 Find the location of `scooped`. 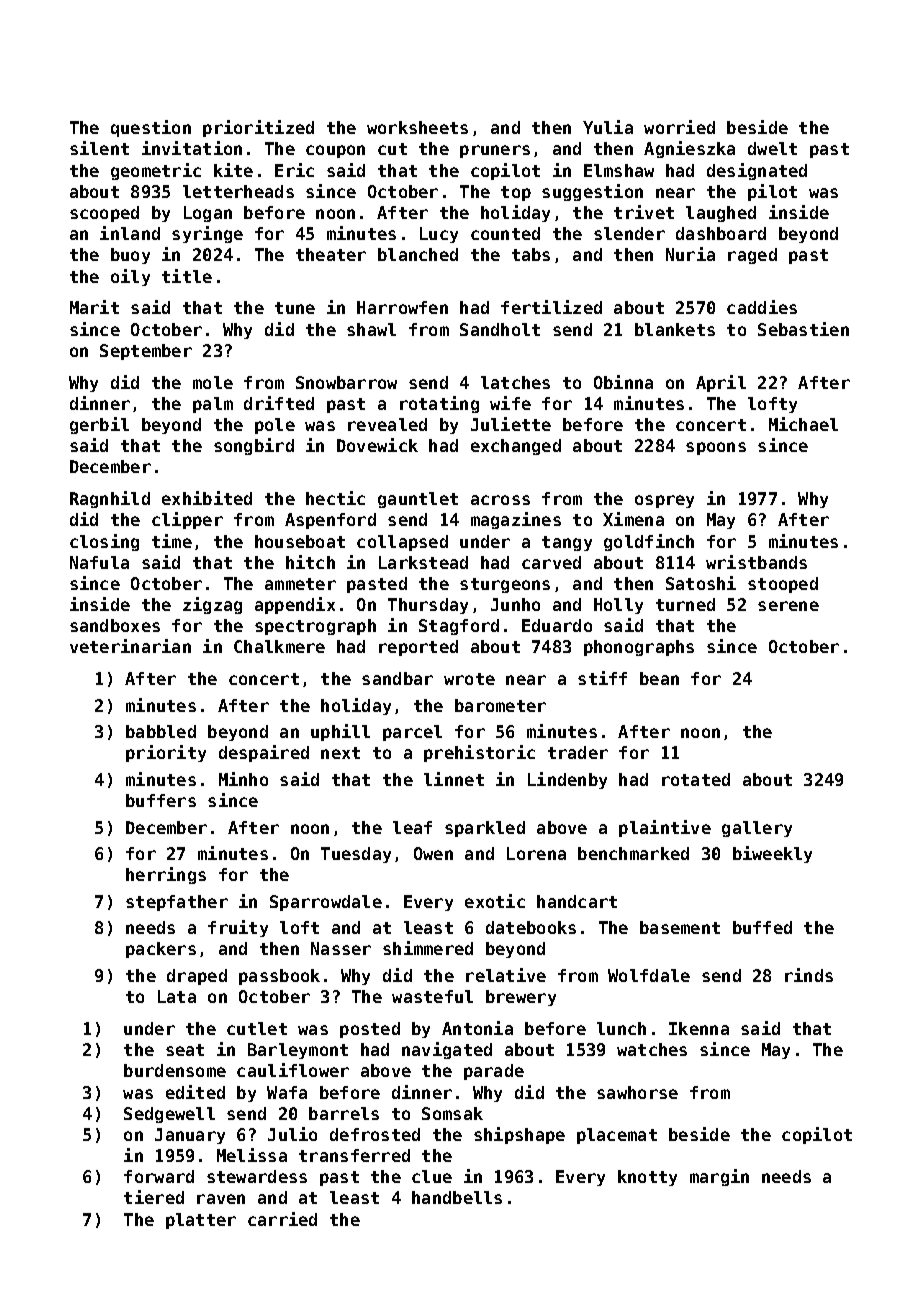

scooped is located at coordinates (104, 214).
